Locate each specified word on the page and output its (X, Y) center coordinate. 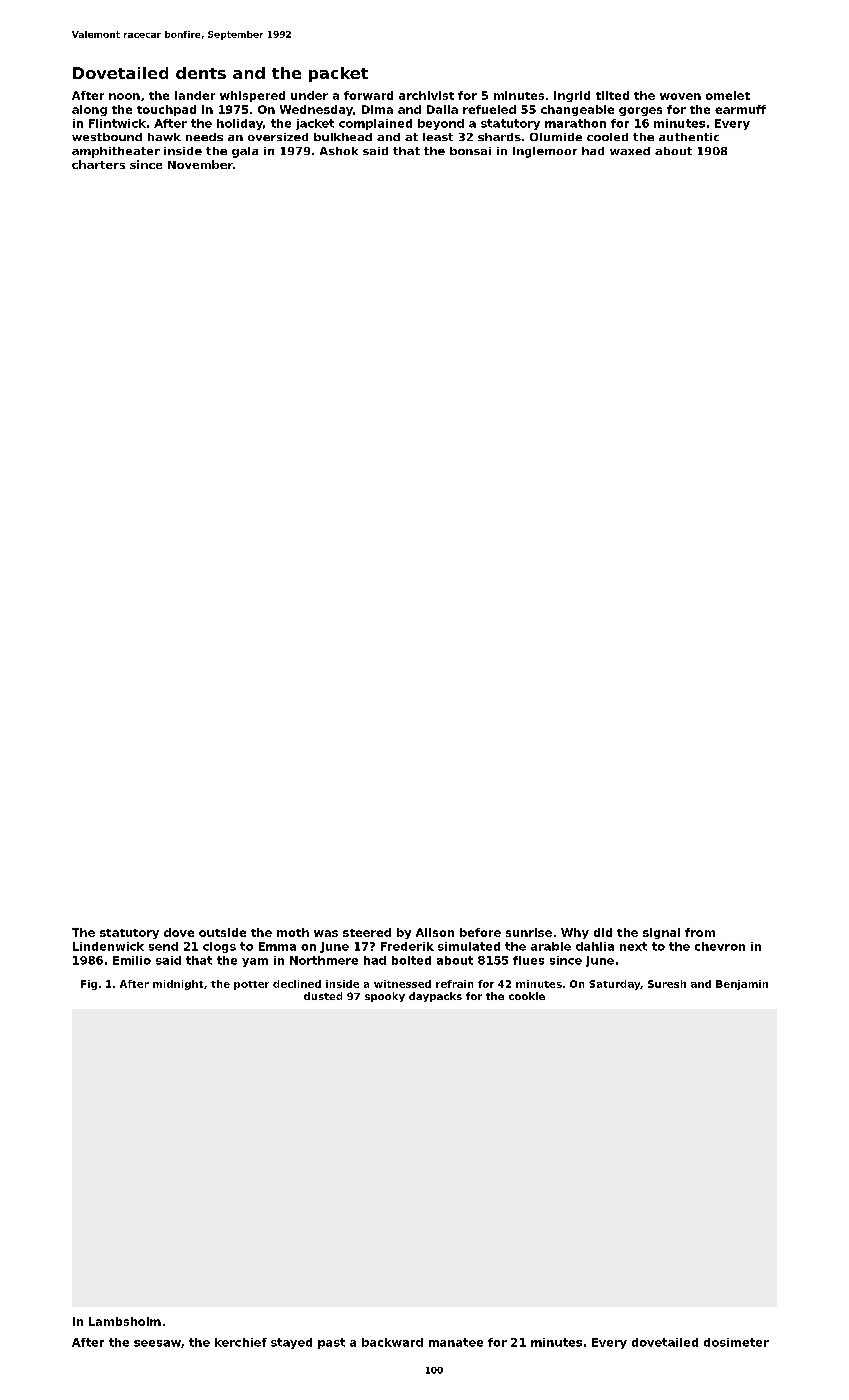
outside (222, 932)
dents (201, 73)
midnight (178, 985)
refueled (489, 109)
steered (367, 932)
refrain (454, 984)
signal (661, 933)
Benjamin (742, 985)
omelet (728, 95)
